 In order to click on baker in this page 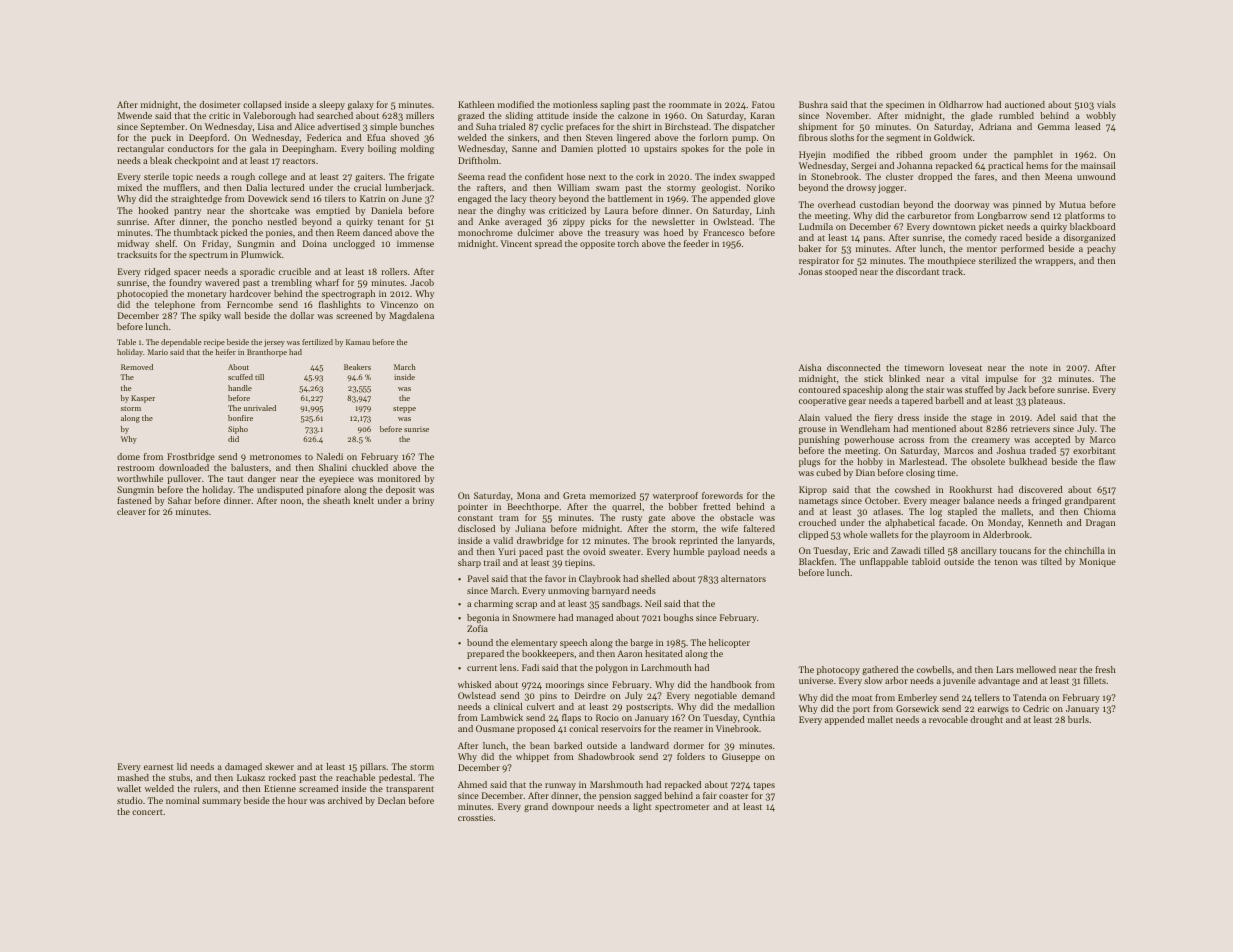, I will do `click(810, 248)`.
